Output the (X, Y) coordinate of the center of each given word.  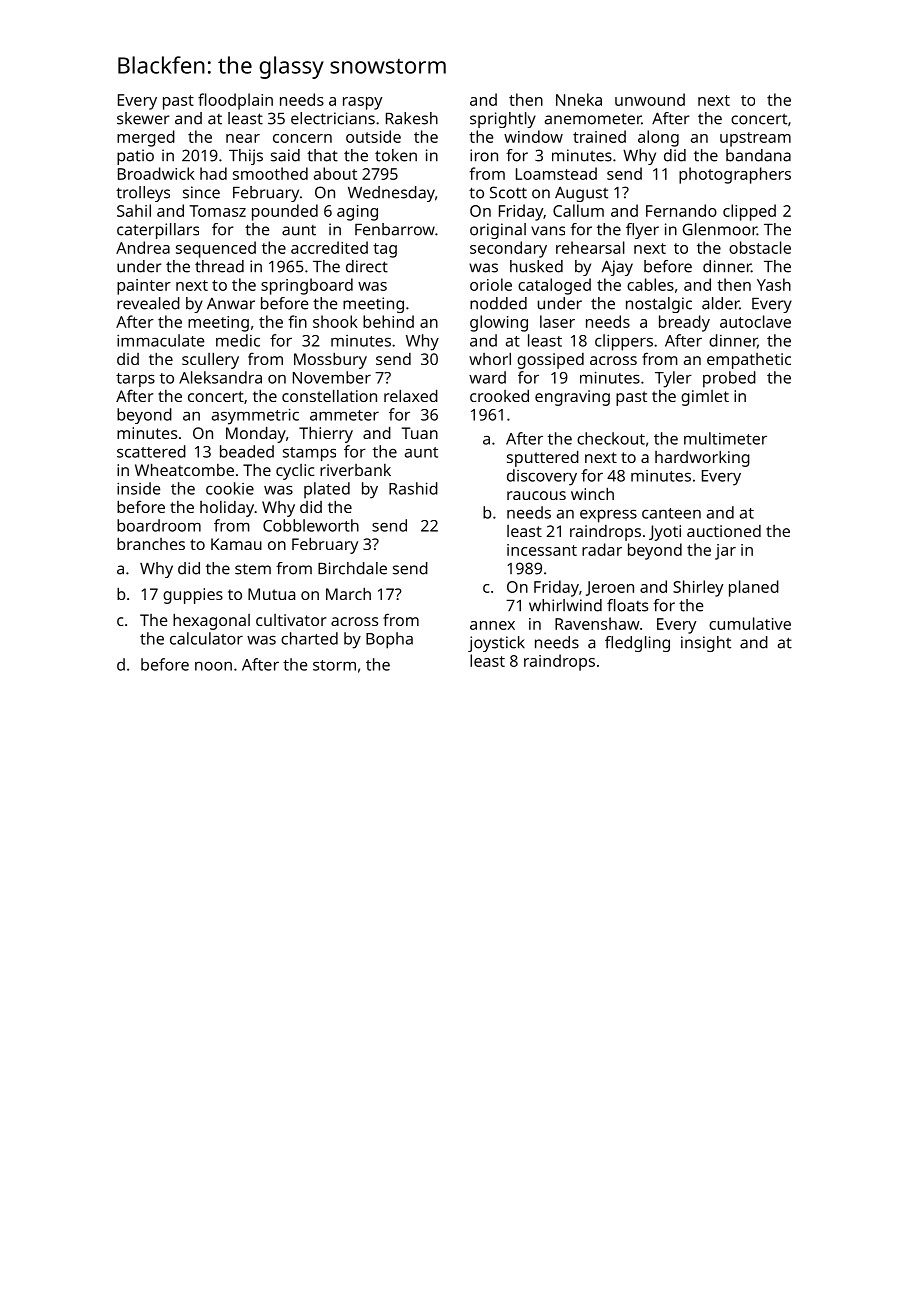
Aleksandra (220, 377)
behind (388, 321)
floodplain (235, 101)
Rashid (413, 488)
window (533, 136)
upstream (755, 139)
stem (253, 569)
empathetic (749, 361)
